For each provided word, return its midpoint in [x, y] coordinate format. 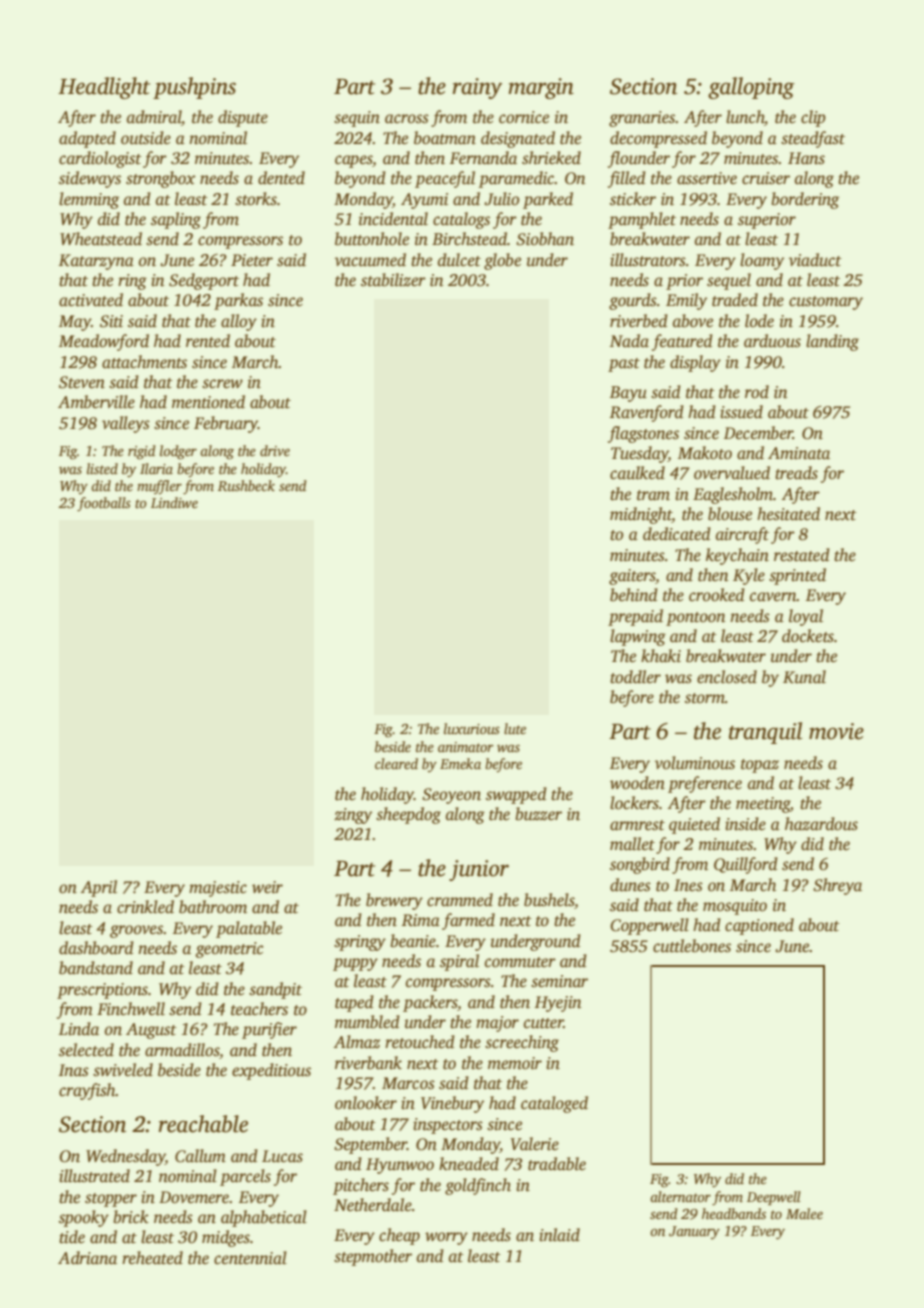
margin [541, 88]
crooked [717, 595]
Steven [82, 382]
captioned [759, 926]
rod [757, 392]
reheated [152, 1258]
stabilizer [393, 280]
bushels [549, 900]
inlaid [559, 1235]
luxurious [472, 728]
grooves [136, 931]
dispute [243, 118]
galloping [751, 88]
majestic [218, 889]
